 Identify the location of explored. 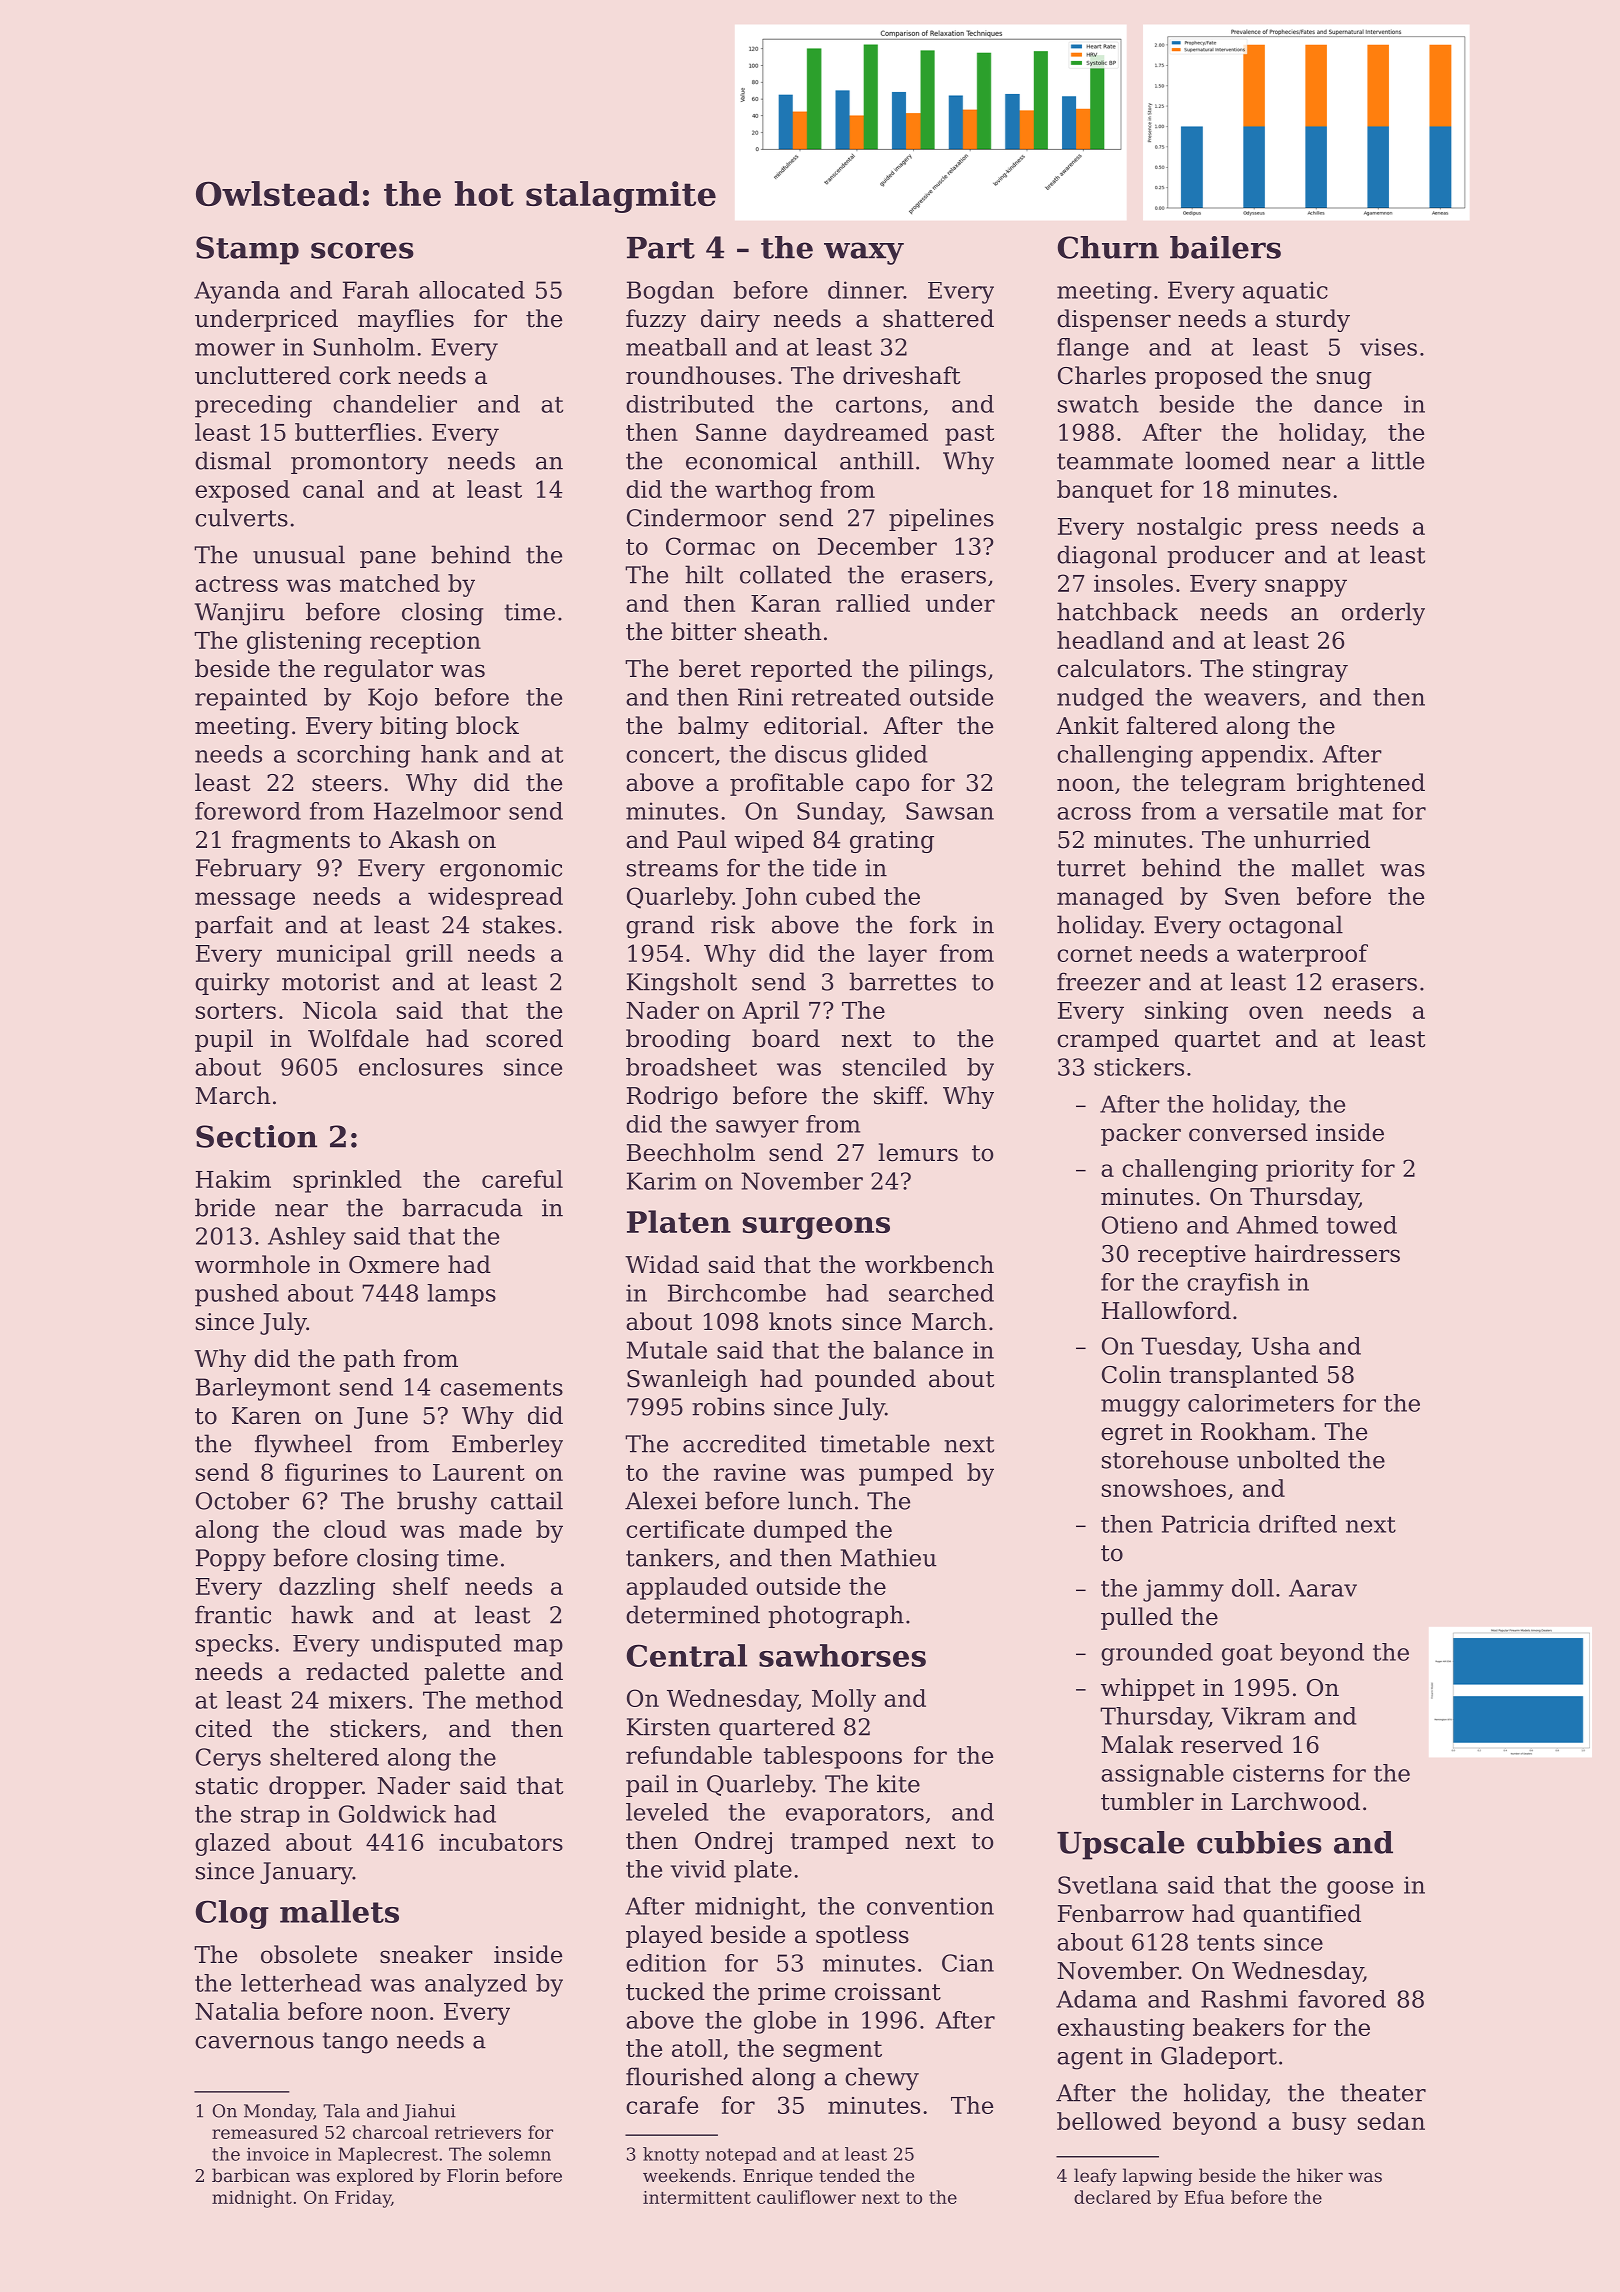
(375, 2177).
